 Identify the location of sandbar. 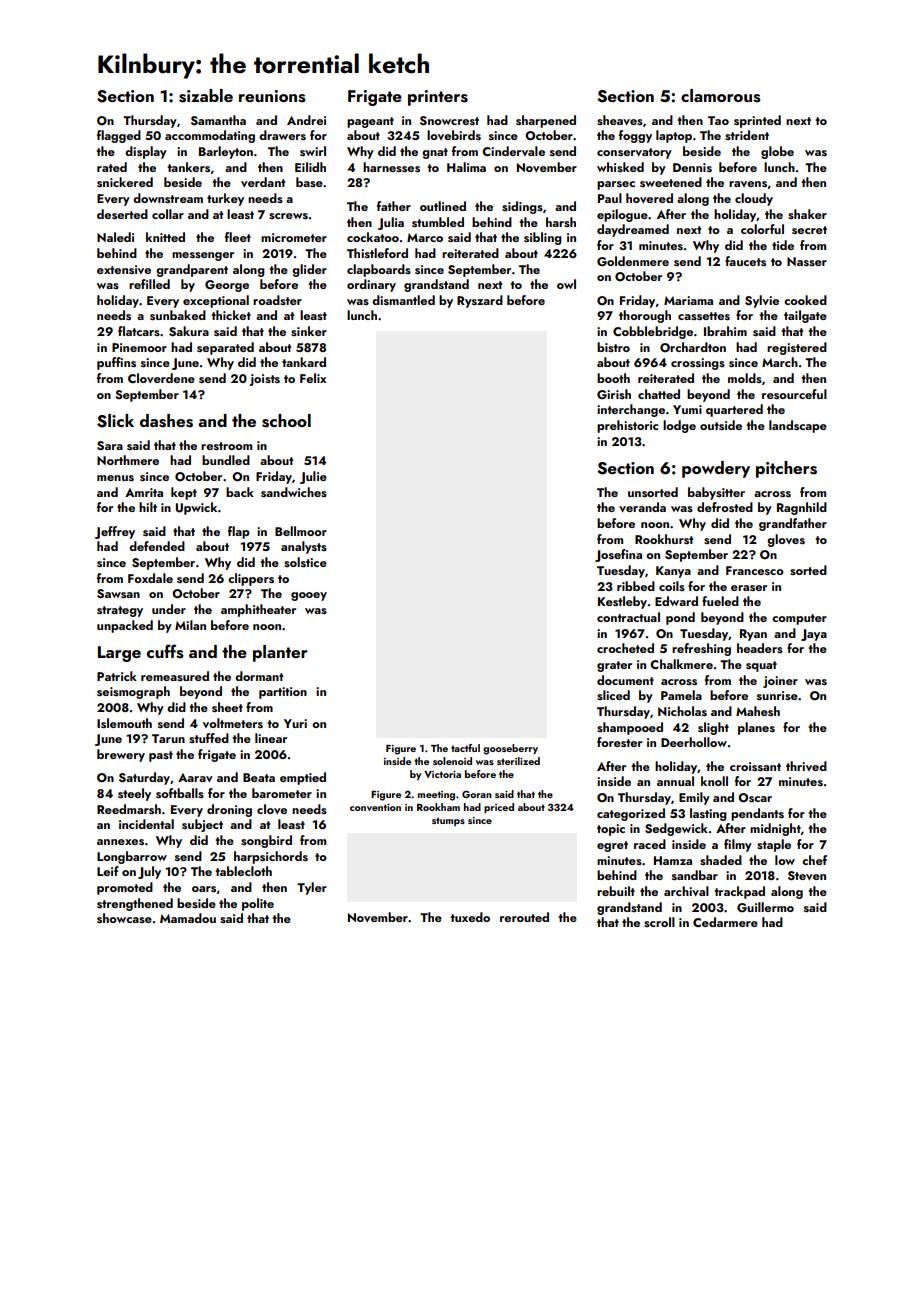
(695, 875).
